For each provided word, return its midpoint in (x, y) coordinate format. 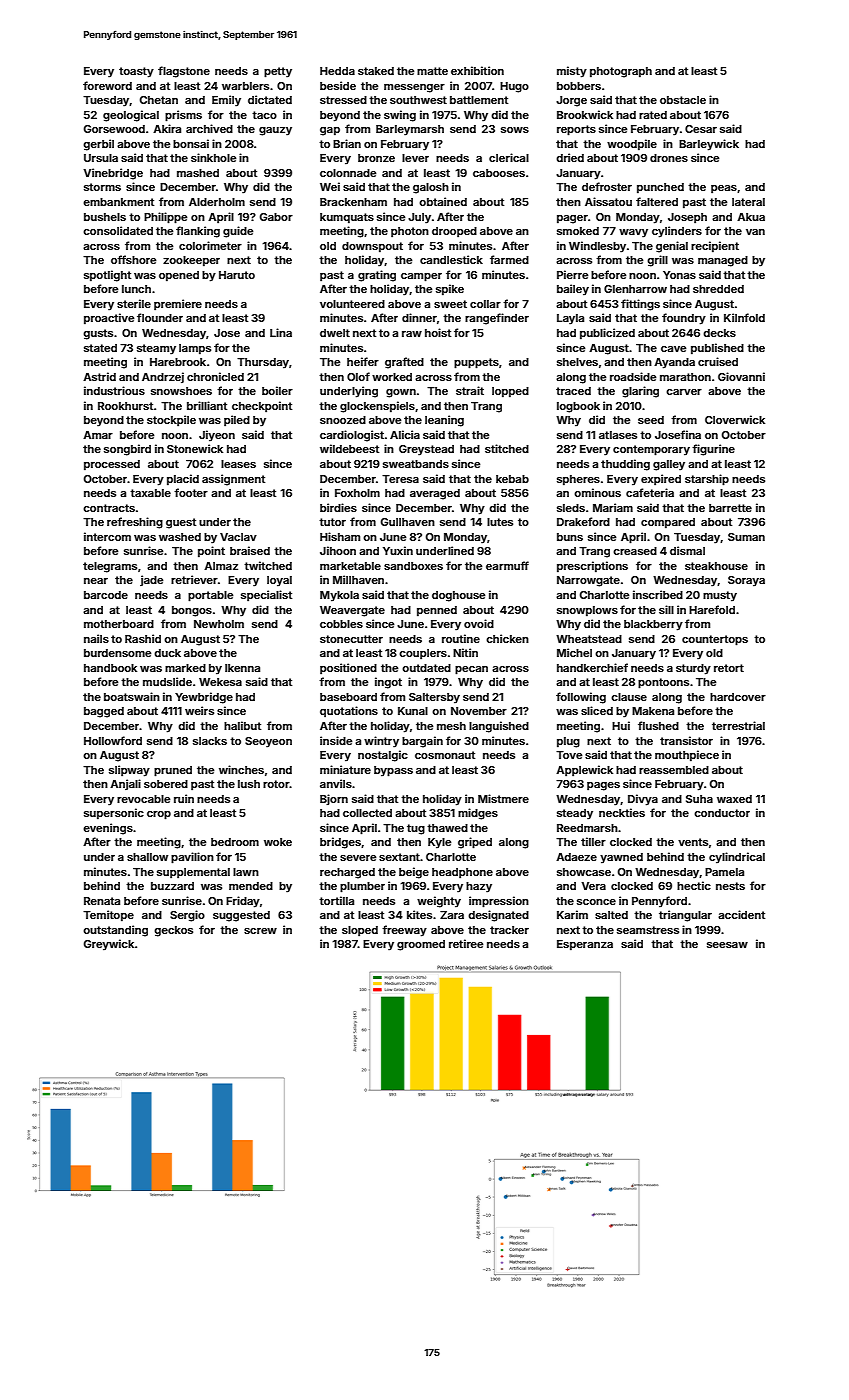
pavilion (192, 858)
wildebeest (349, 448)
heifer (363, 361)
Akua (751, 217)
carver (684, 392)
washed (180, 537)
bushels (105, 217)
